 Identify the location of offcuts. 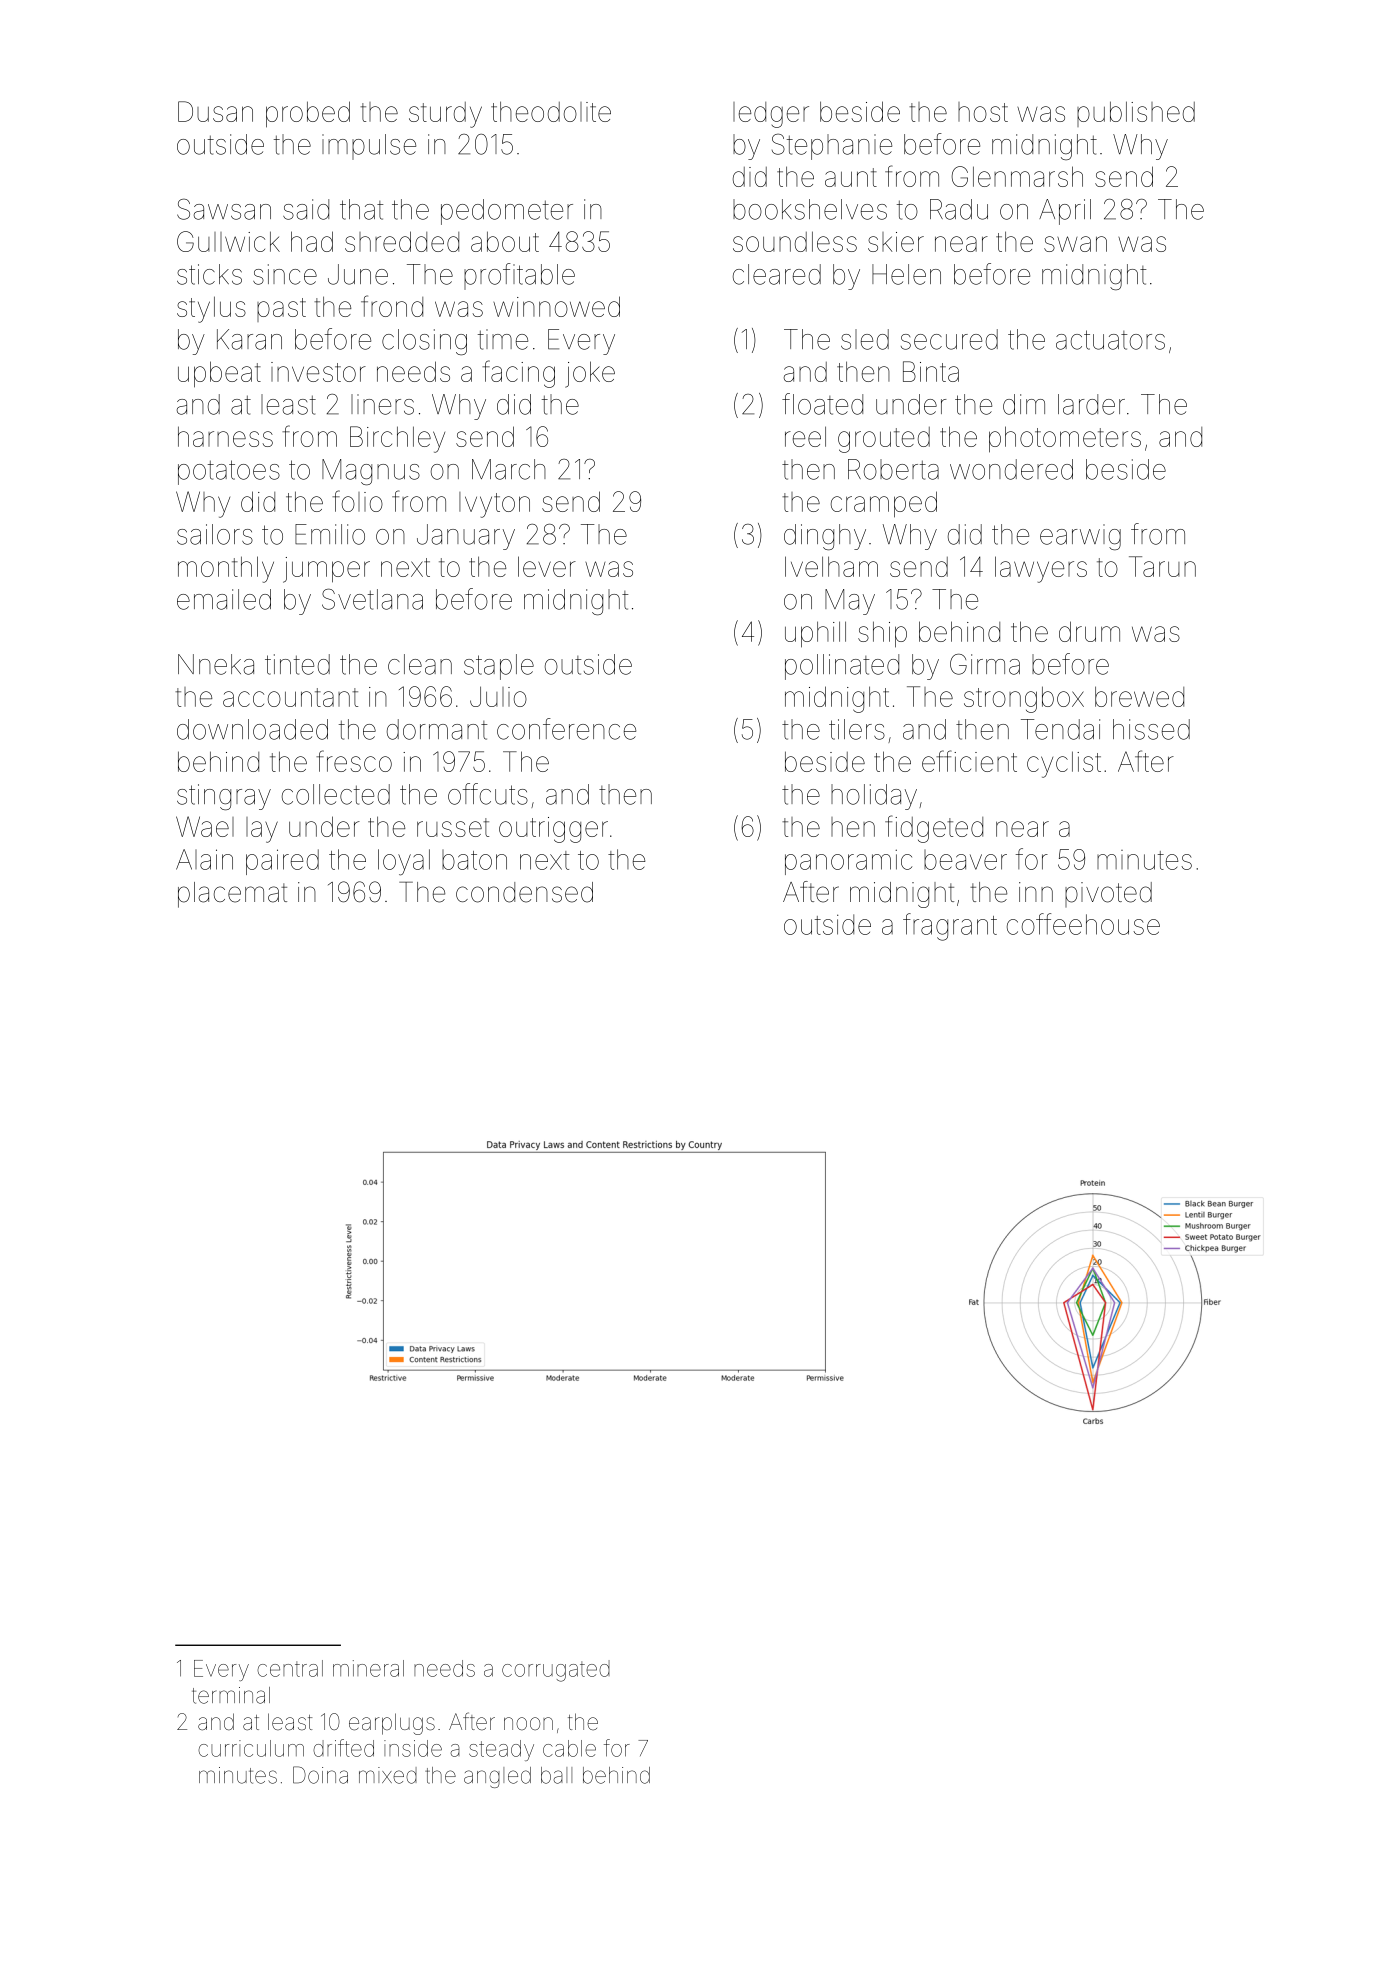
(488, 794).
